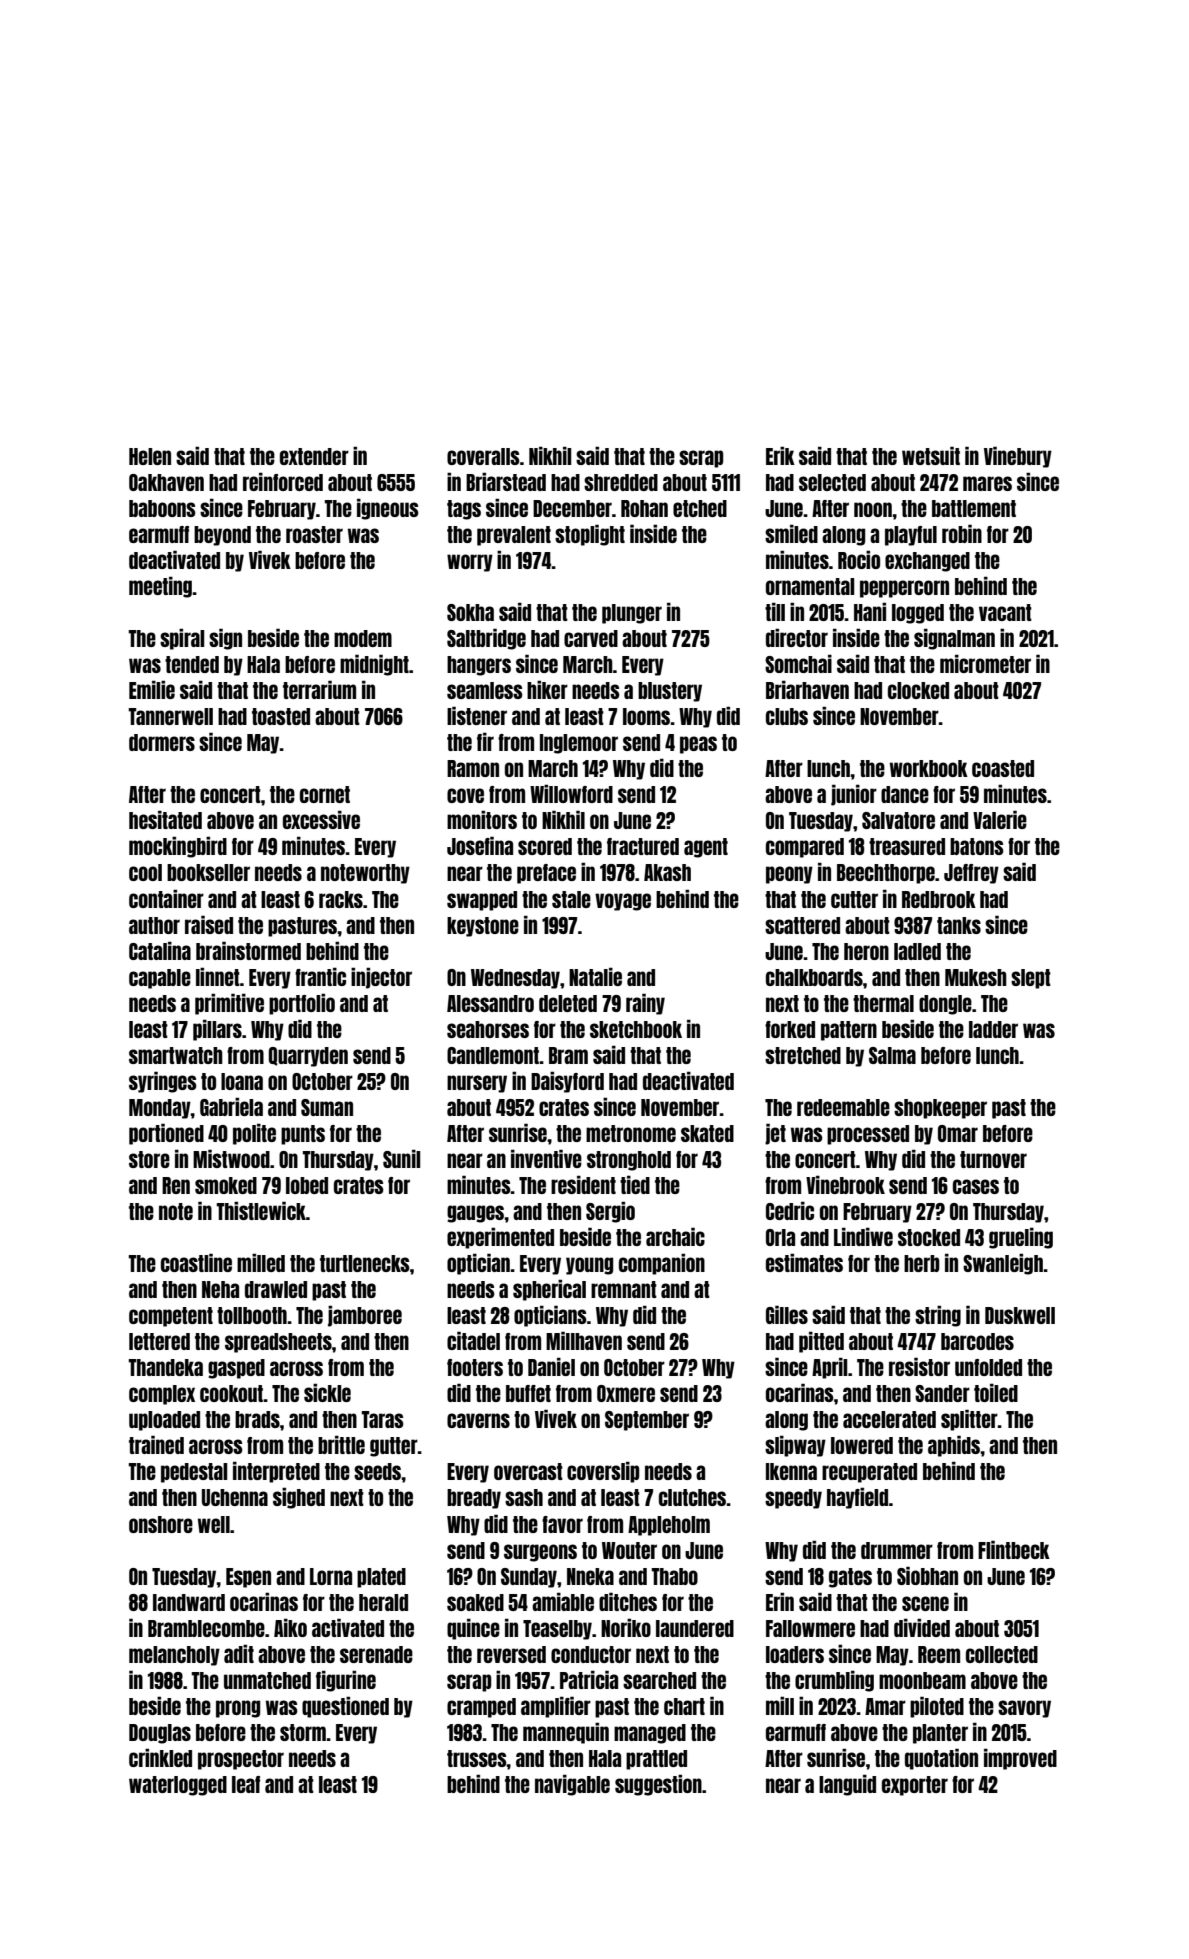 The height and width of the screenshot is (1959, 1189). What do you see at coordinates (802, 925) in the screenshot?
I see `scattered` at bounding box center [802, 925].
